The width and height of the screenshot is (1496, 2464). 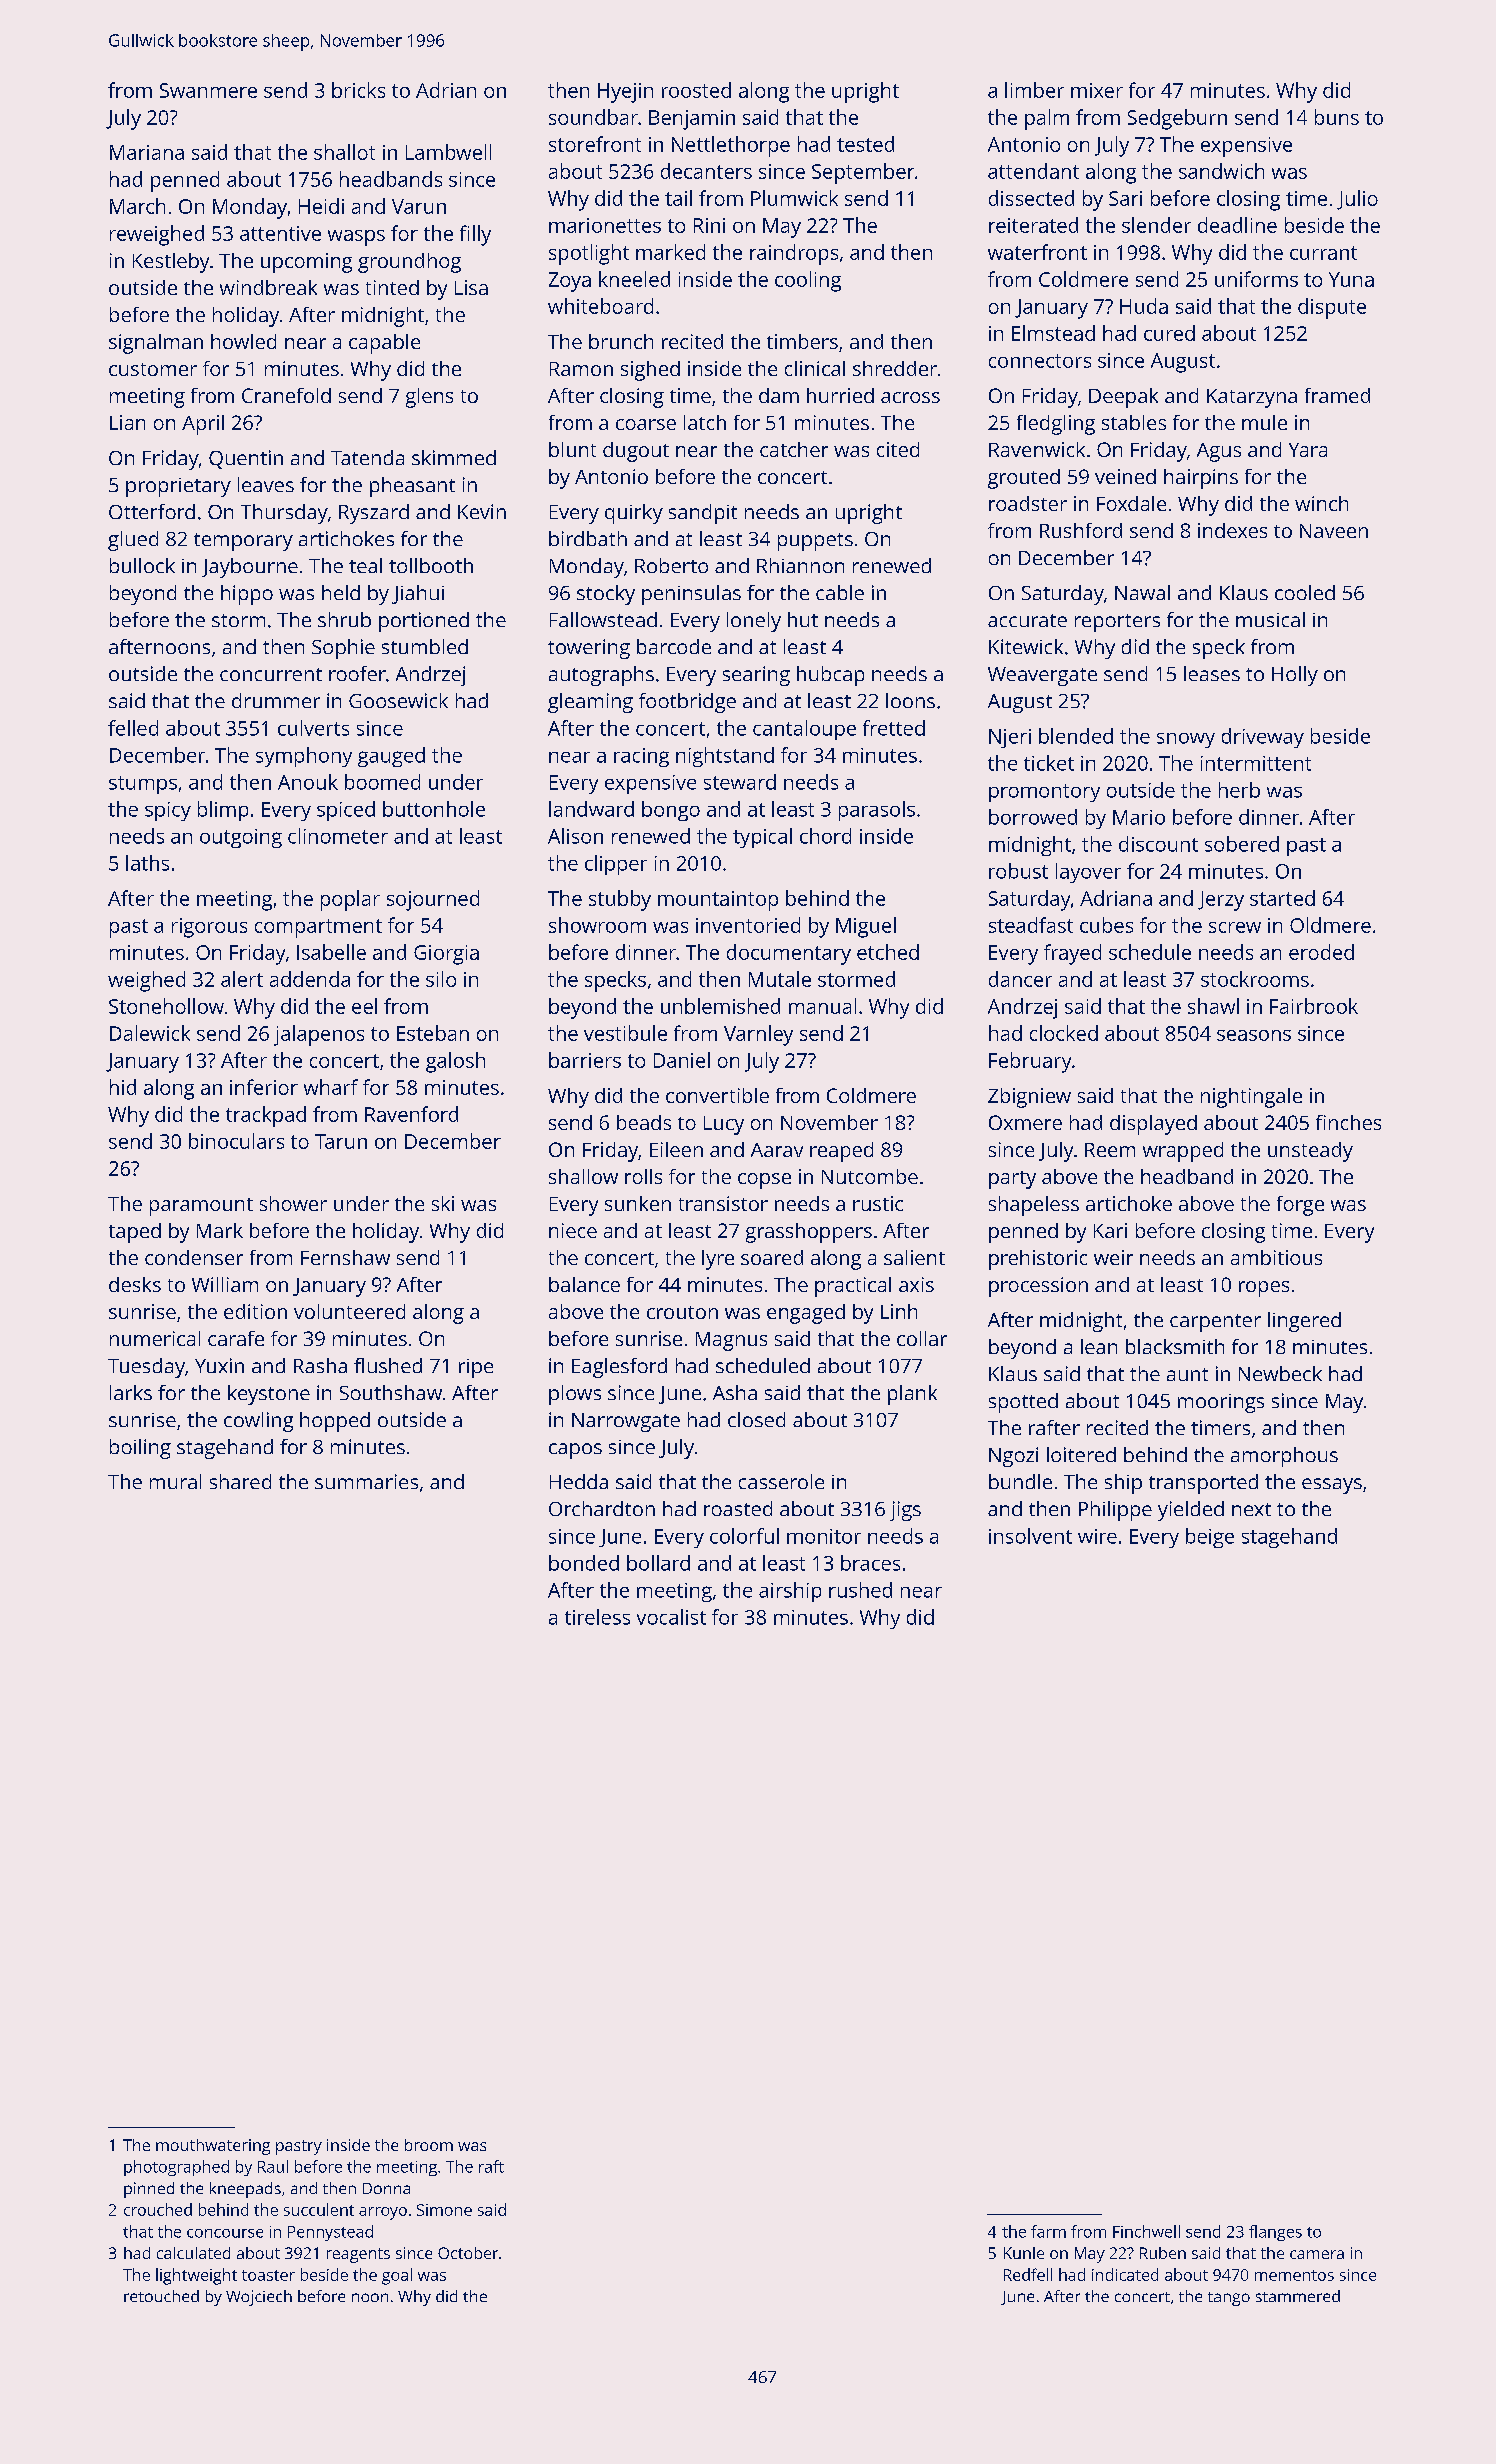 What do you see at coordinates (236, 1141) in the screenshot?
I see `binoculars` at bounding box center [236, 1141].
